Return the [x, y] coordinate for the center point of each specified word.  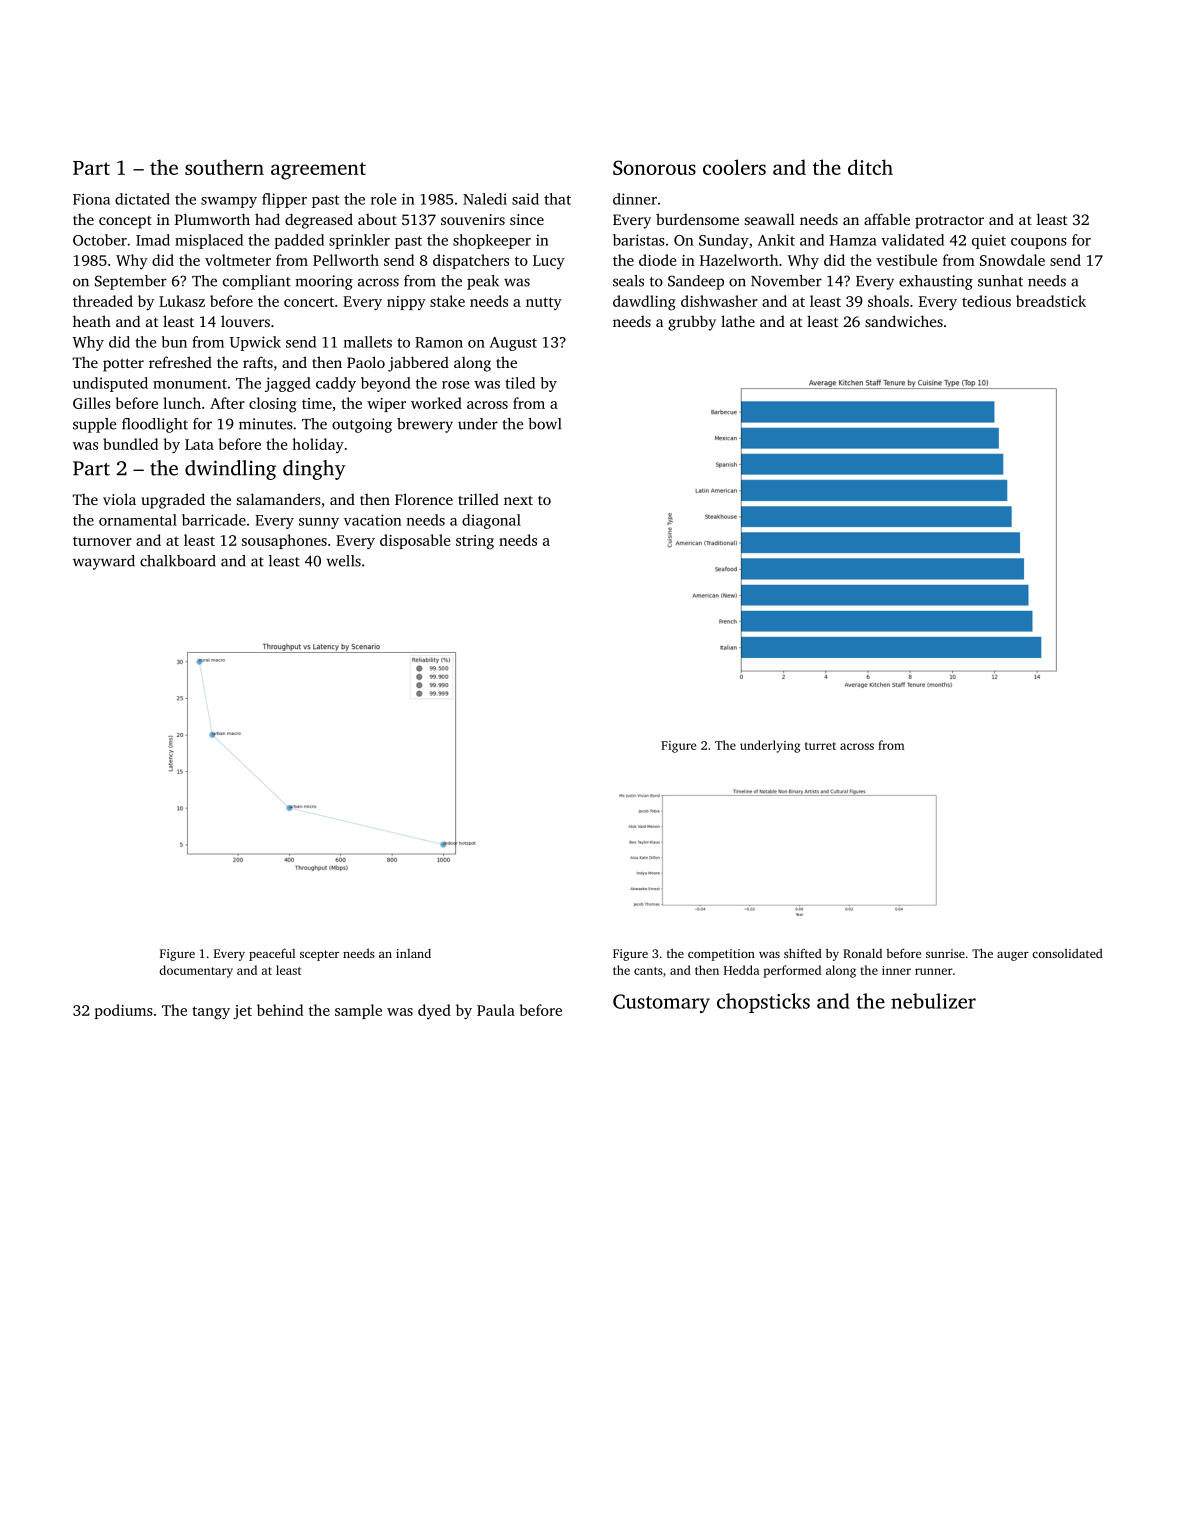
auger [1013, 956]
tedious [986, 301]
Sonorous [654, 167]
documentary [196, 971]
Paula [496, 1010]
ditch [870, 167]
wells [343, 561]
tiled [520, 383]
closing [273, 405]
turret [820, 746]
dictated [142, 199]
